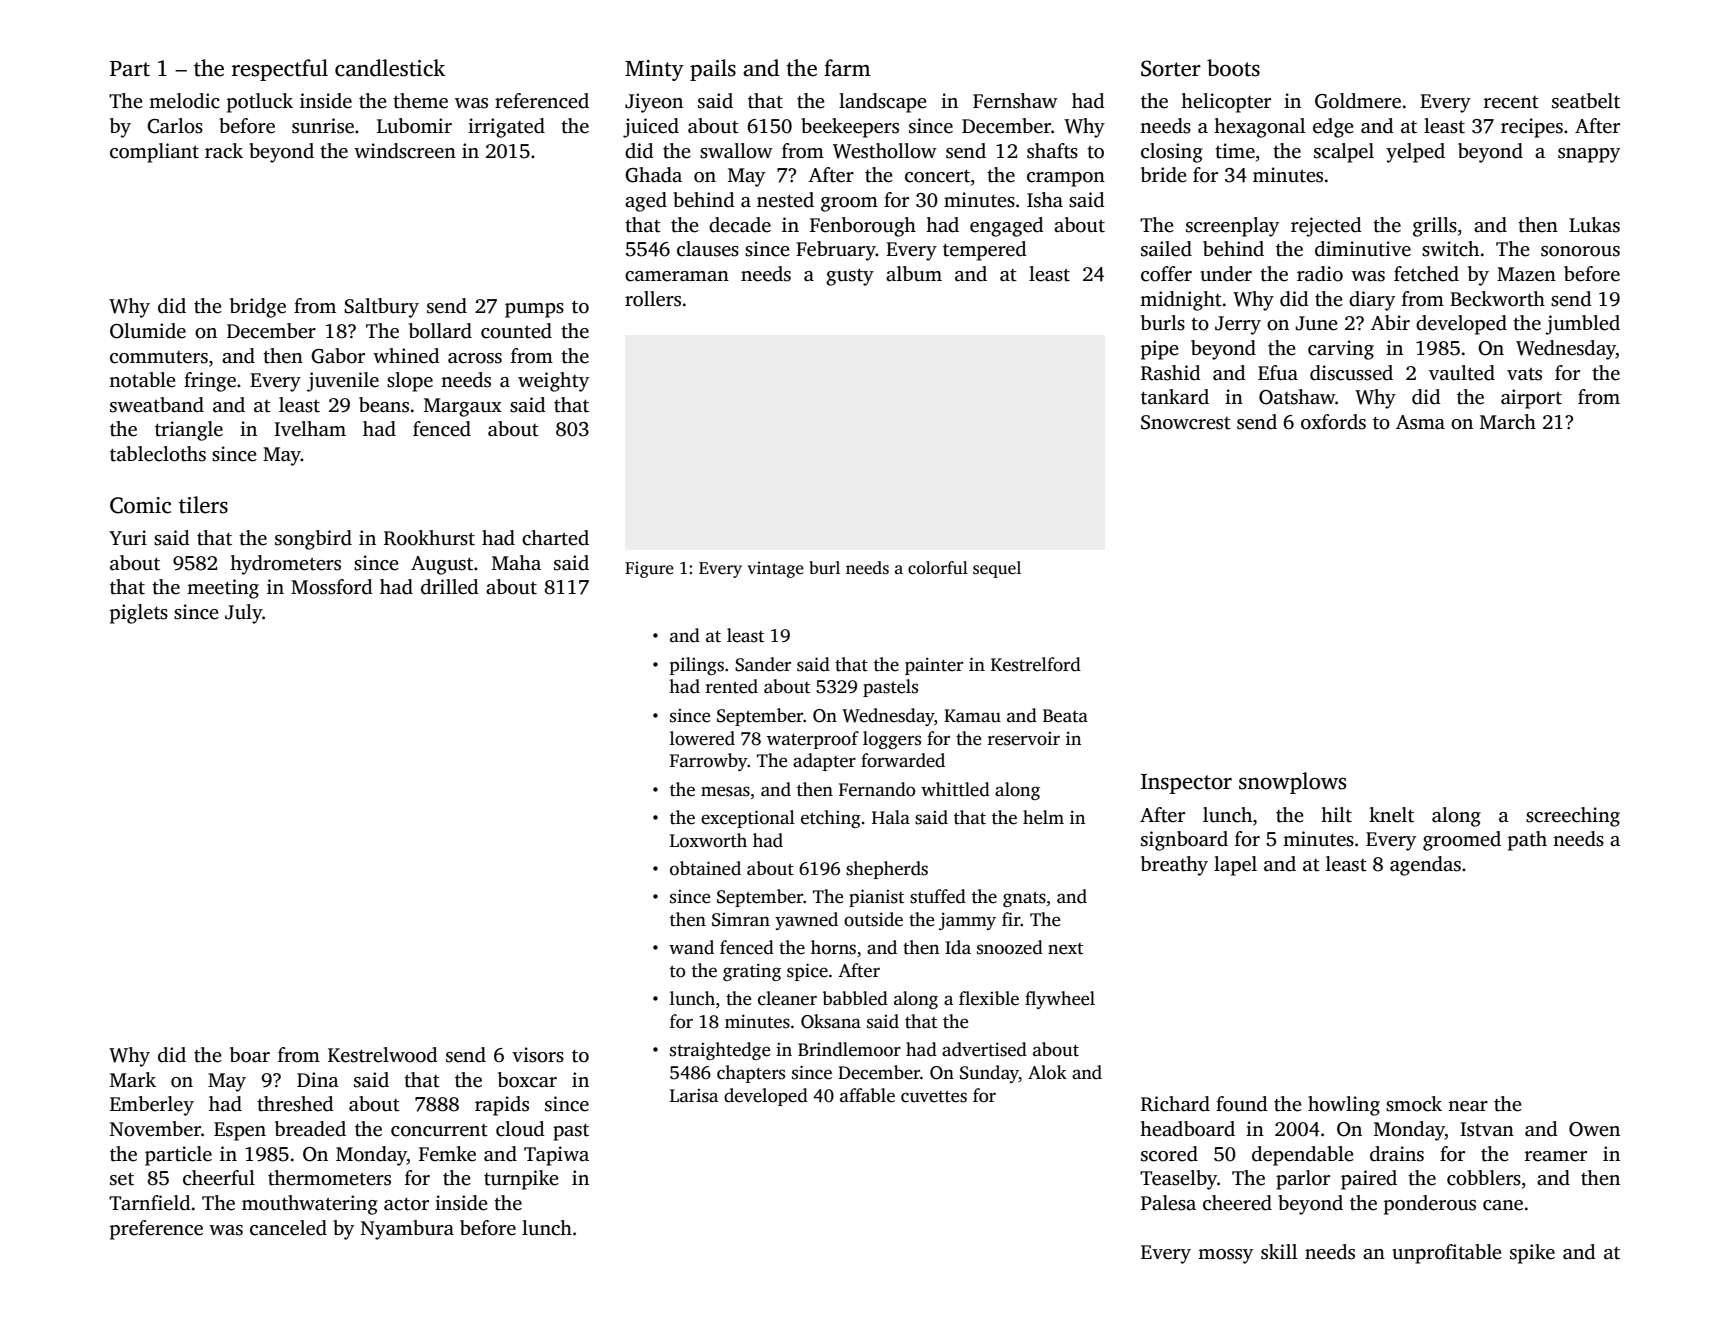 Image resolution: width=1730 pixels, height=1337 pixels. I want to click on farm, so click(847, 68).
